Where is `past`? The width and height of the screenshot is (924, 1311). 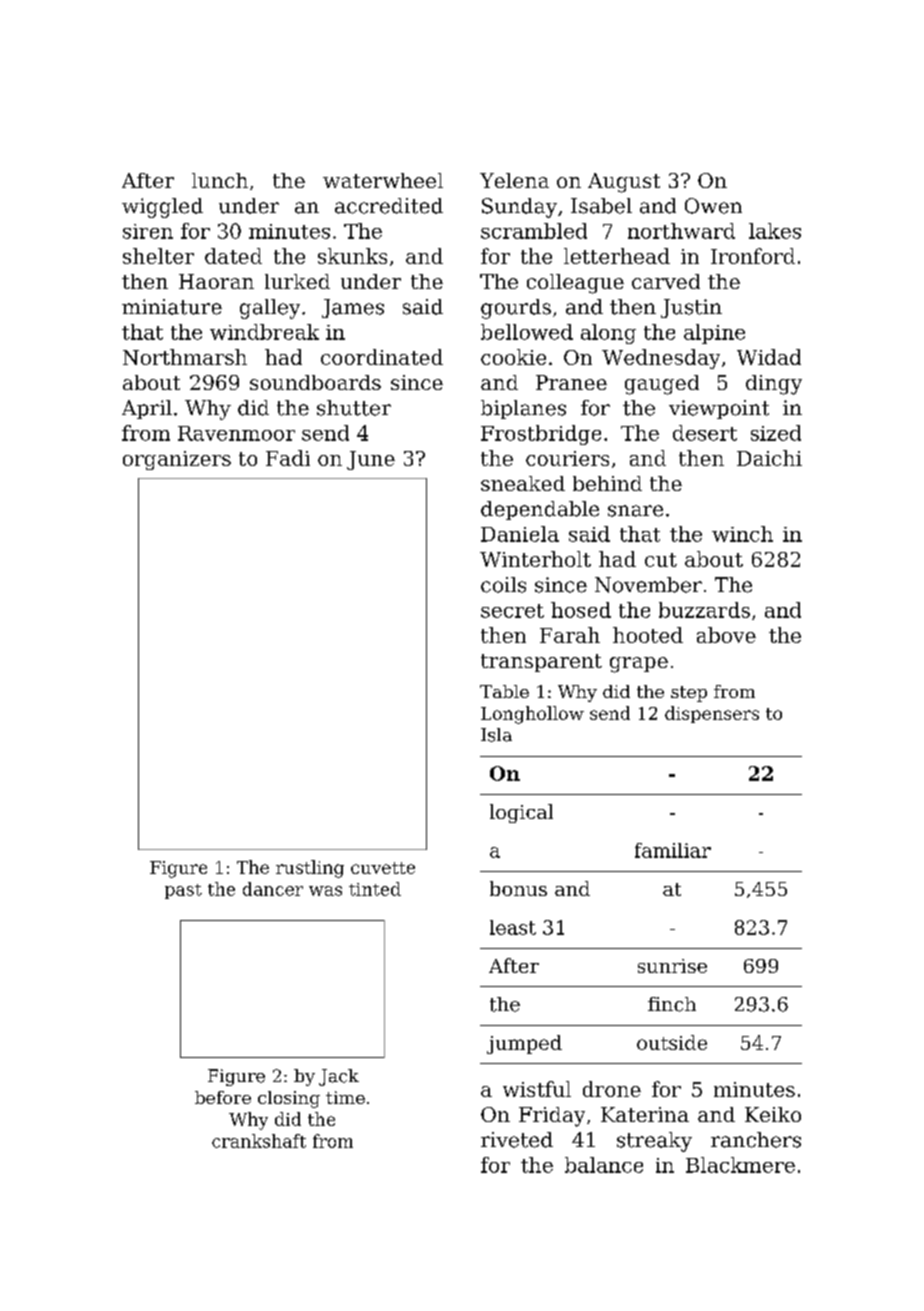 past is located at coordinates (183, 891).
